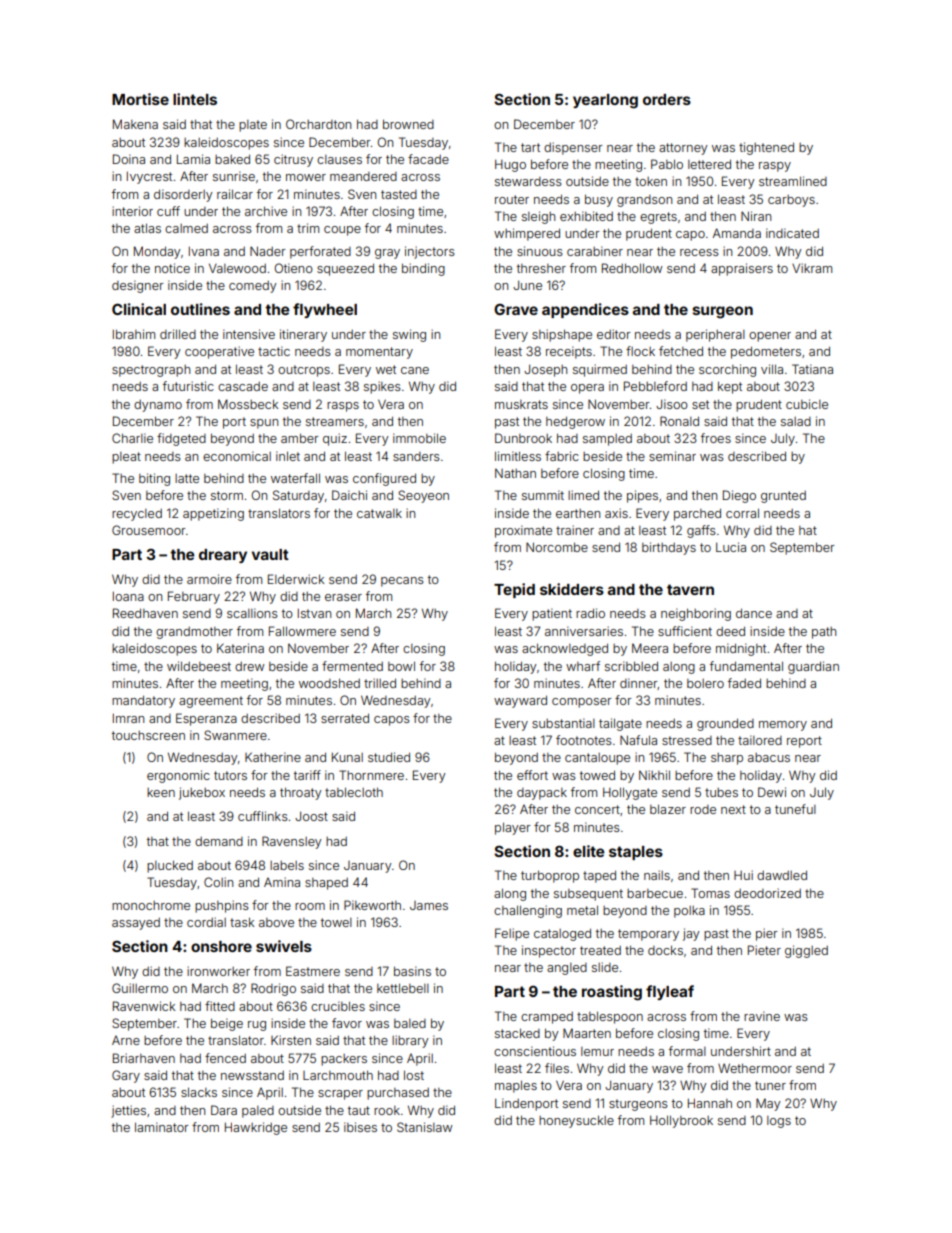 This screenshot has height=1233, width=952. What do you see at coordinates (296, 579) in the screenshot?
I see `Elderwick` at bounding box center [296, 579].
